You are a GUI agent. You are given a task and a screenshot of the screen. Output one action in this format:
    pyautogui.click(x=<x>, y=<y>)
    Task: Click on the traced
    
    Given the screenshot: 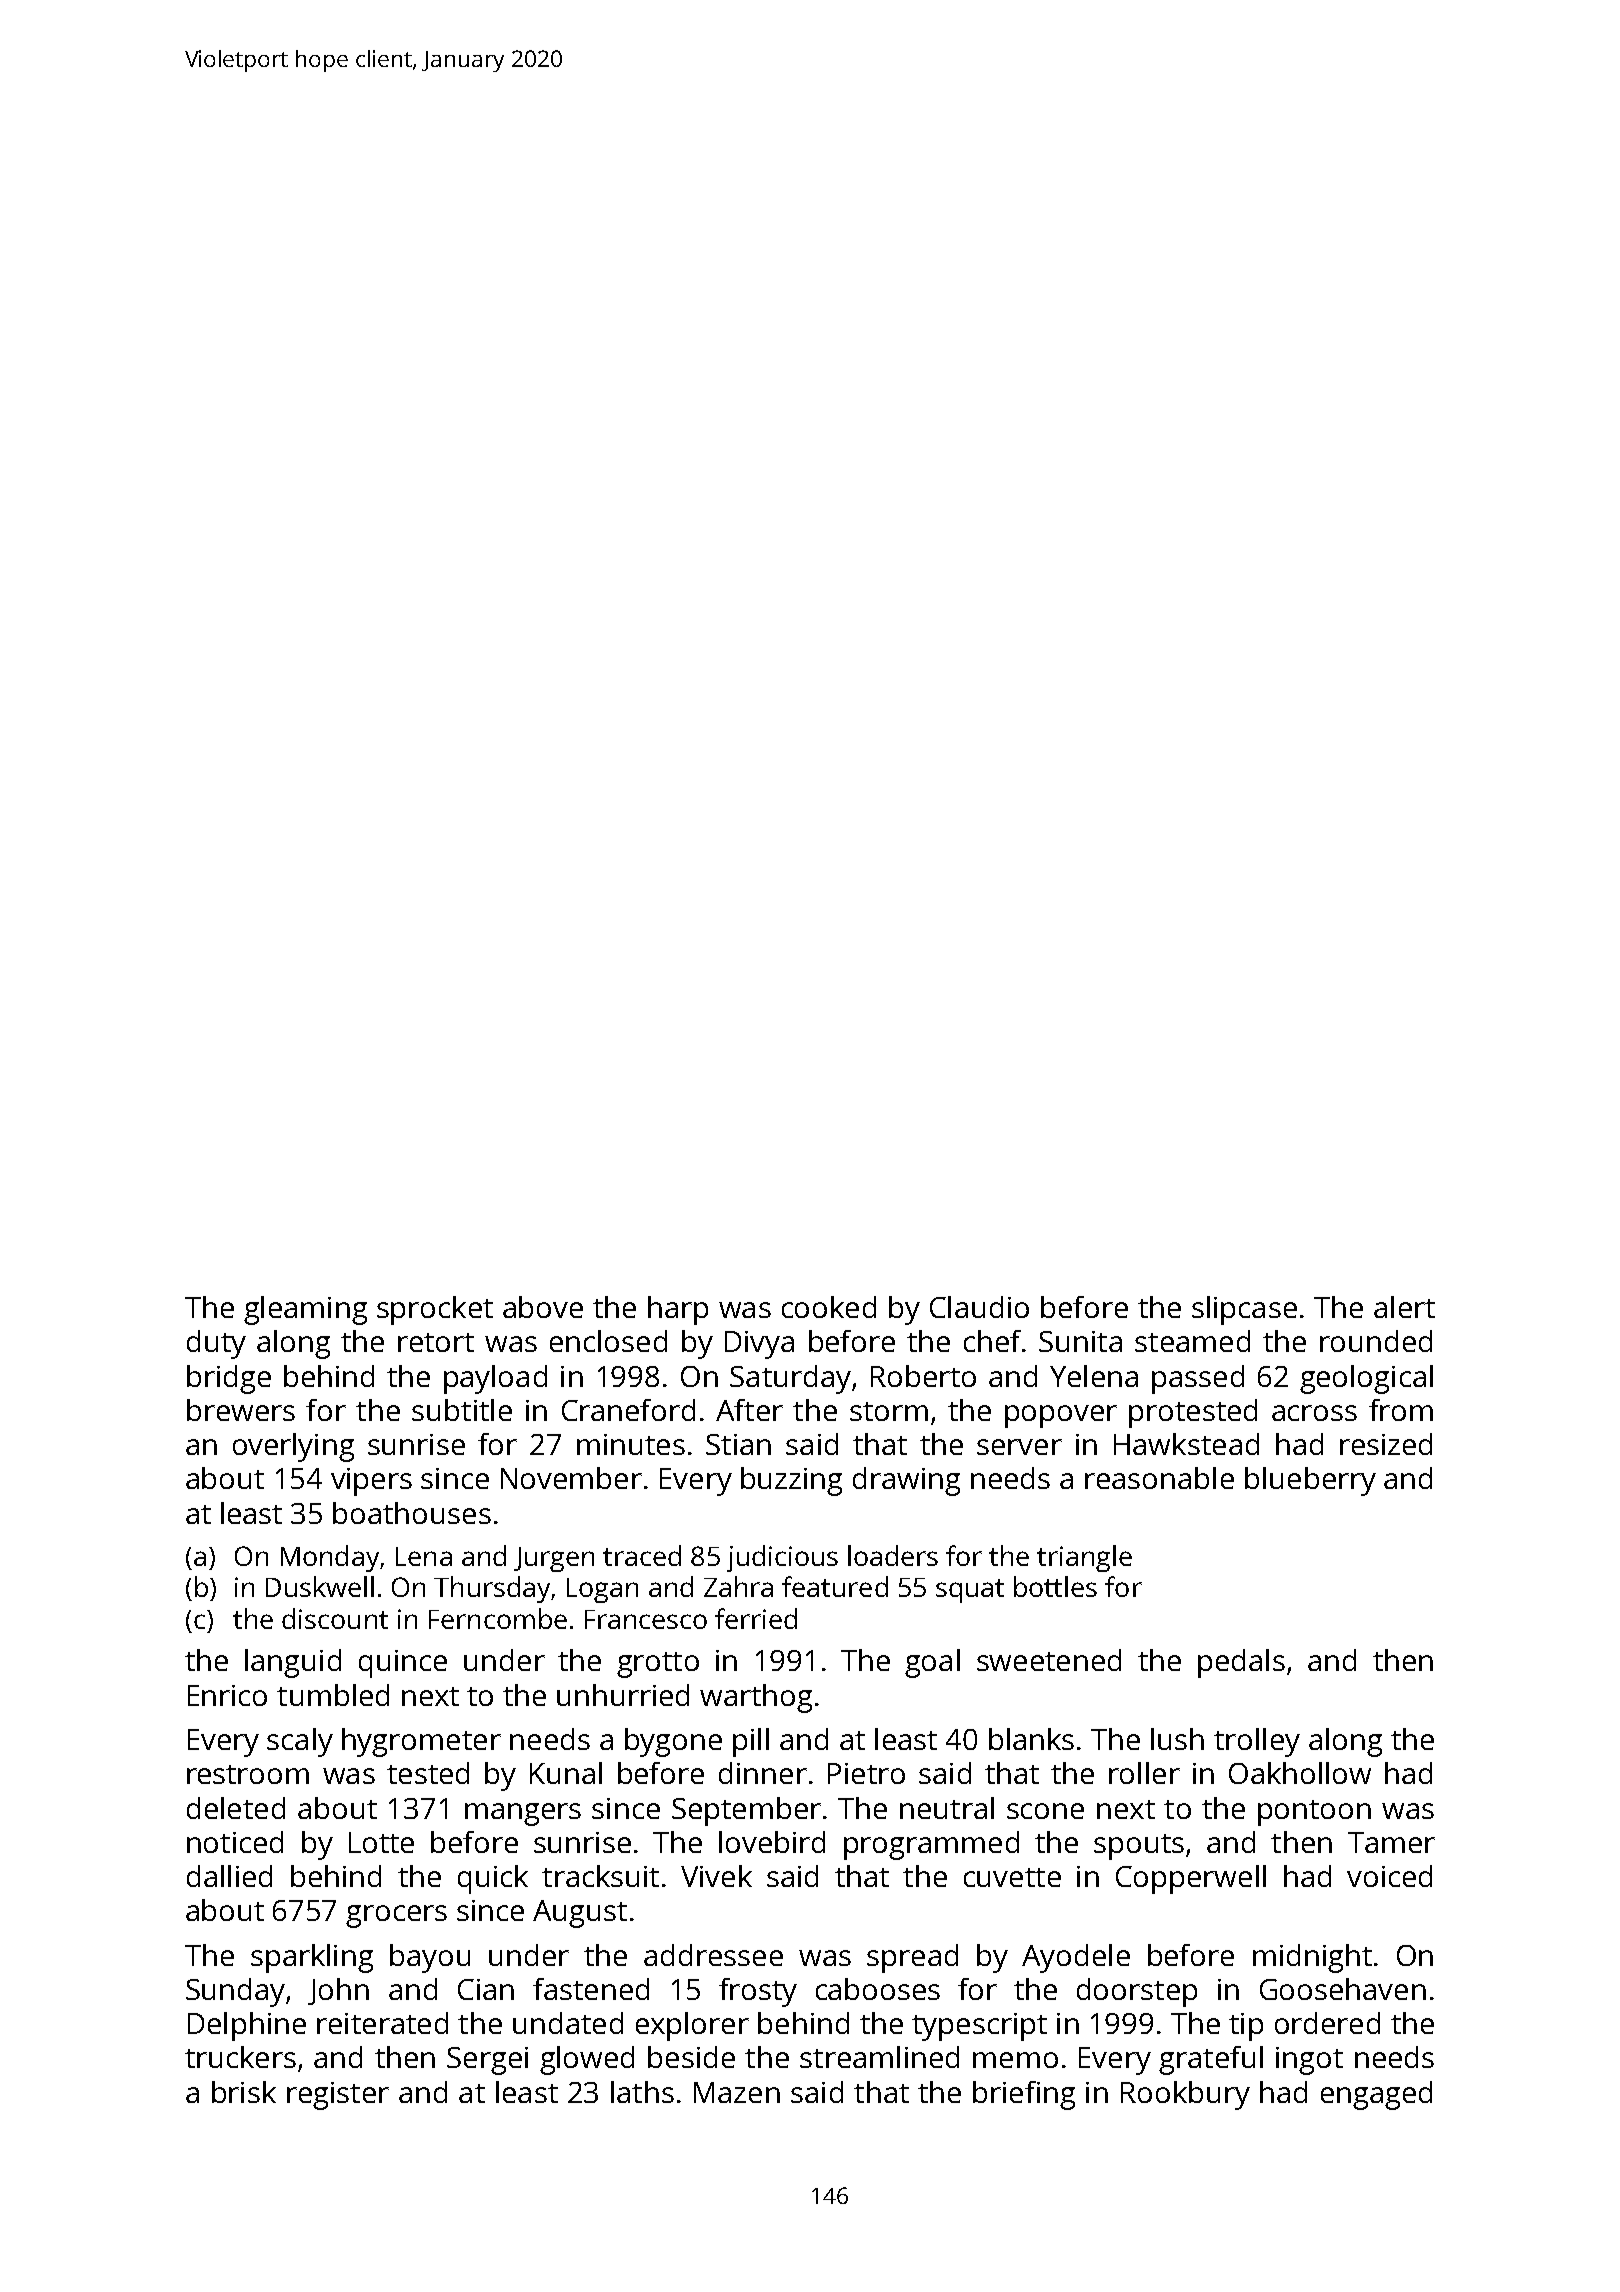 What is the action you would take?
    pyautogui.click(x=642, y=1555)
